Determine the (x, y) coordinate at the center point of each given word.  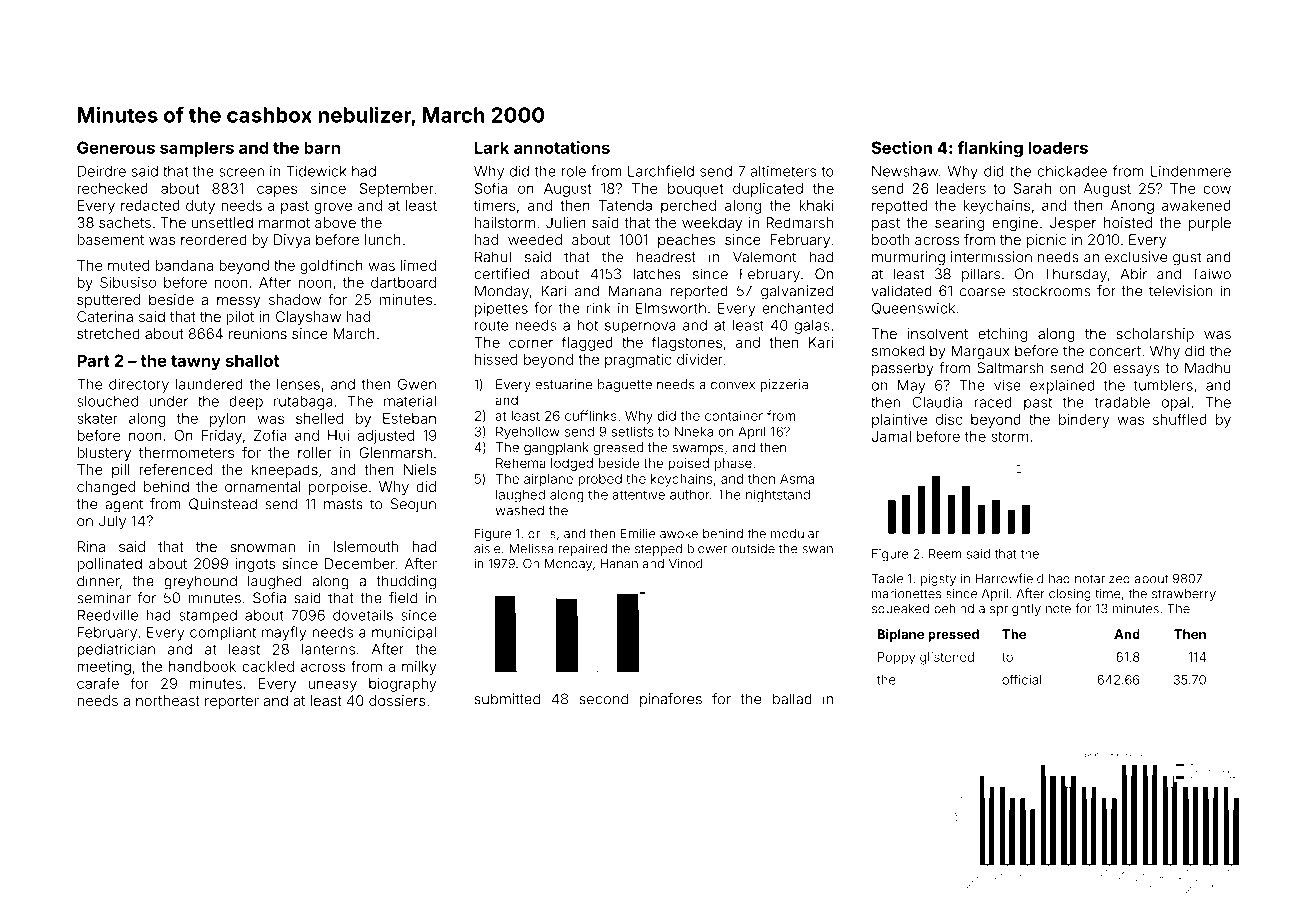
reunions (258, 333)
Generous (116, 147)
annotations (562, 147)
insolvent (938, 333)
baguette (625, 385)
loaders (1058, 147)
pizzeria (784, 385)
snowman (262, 548)
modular (795, 534)
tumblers (1163, 385)
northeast (168, 700)
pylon (228, 420)
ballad (792, 699)
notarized (1102, 579)
